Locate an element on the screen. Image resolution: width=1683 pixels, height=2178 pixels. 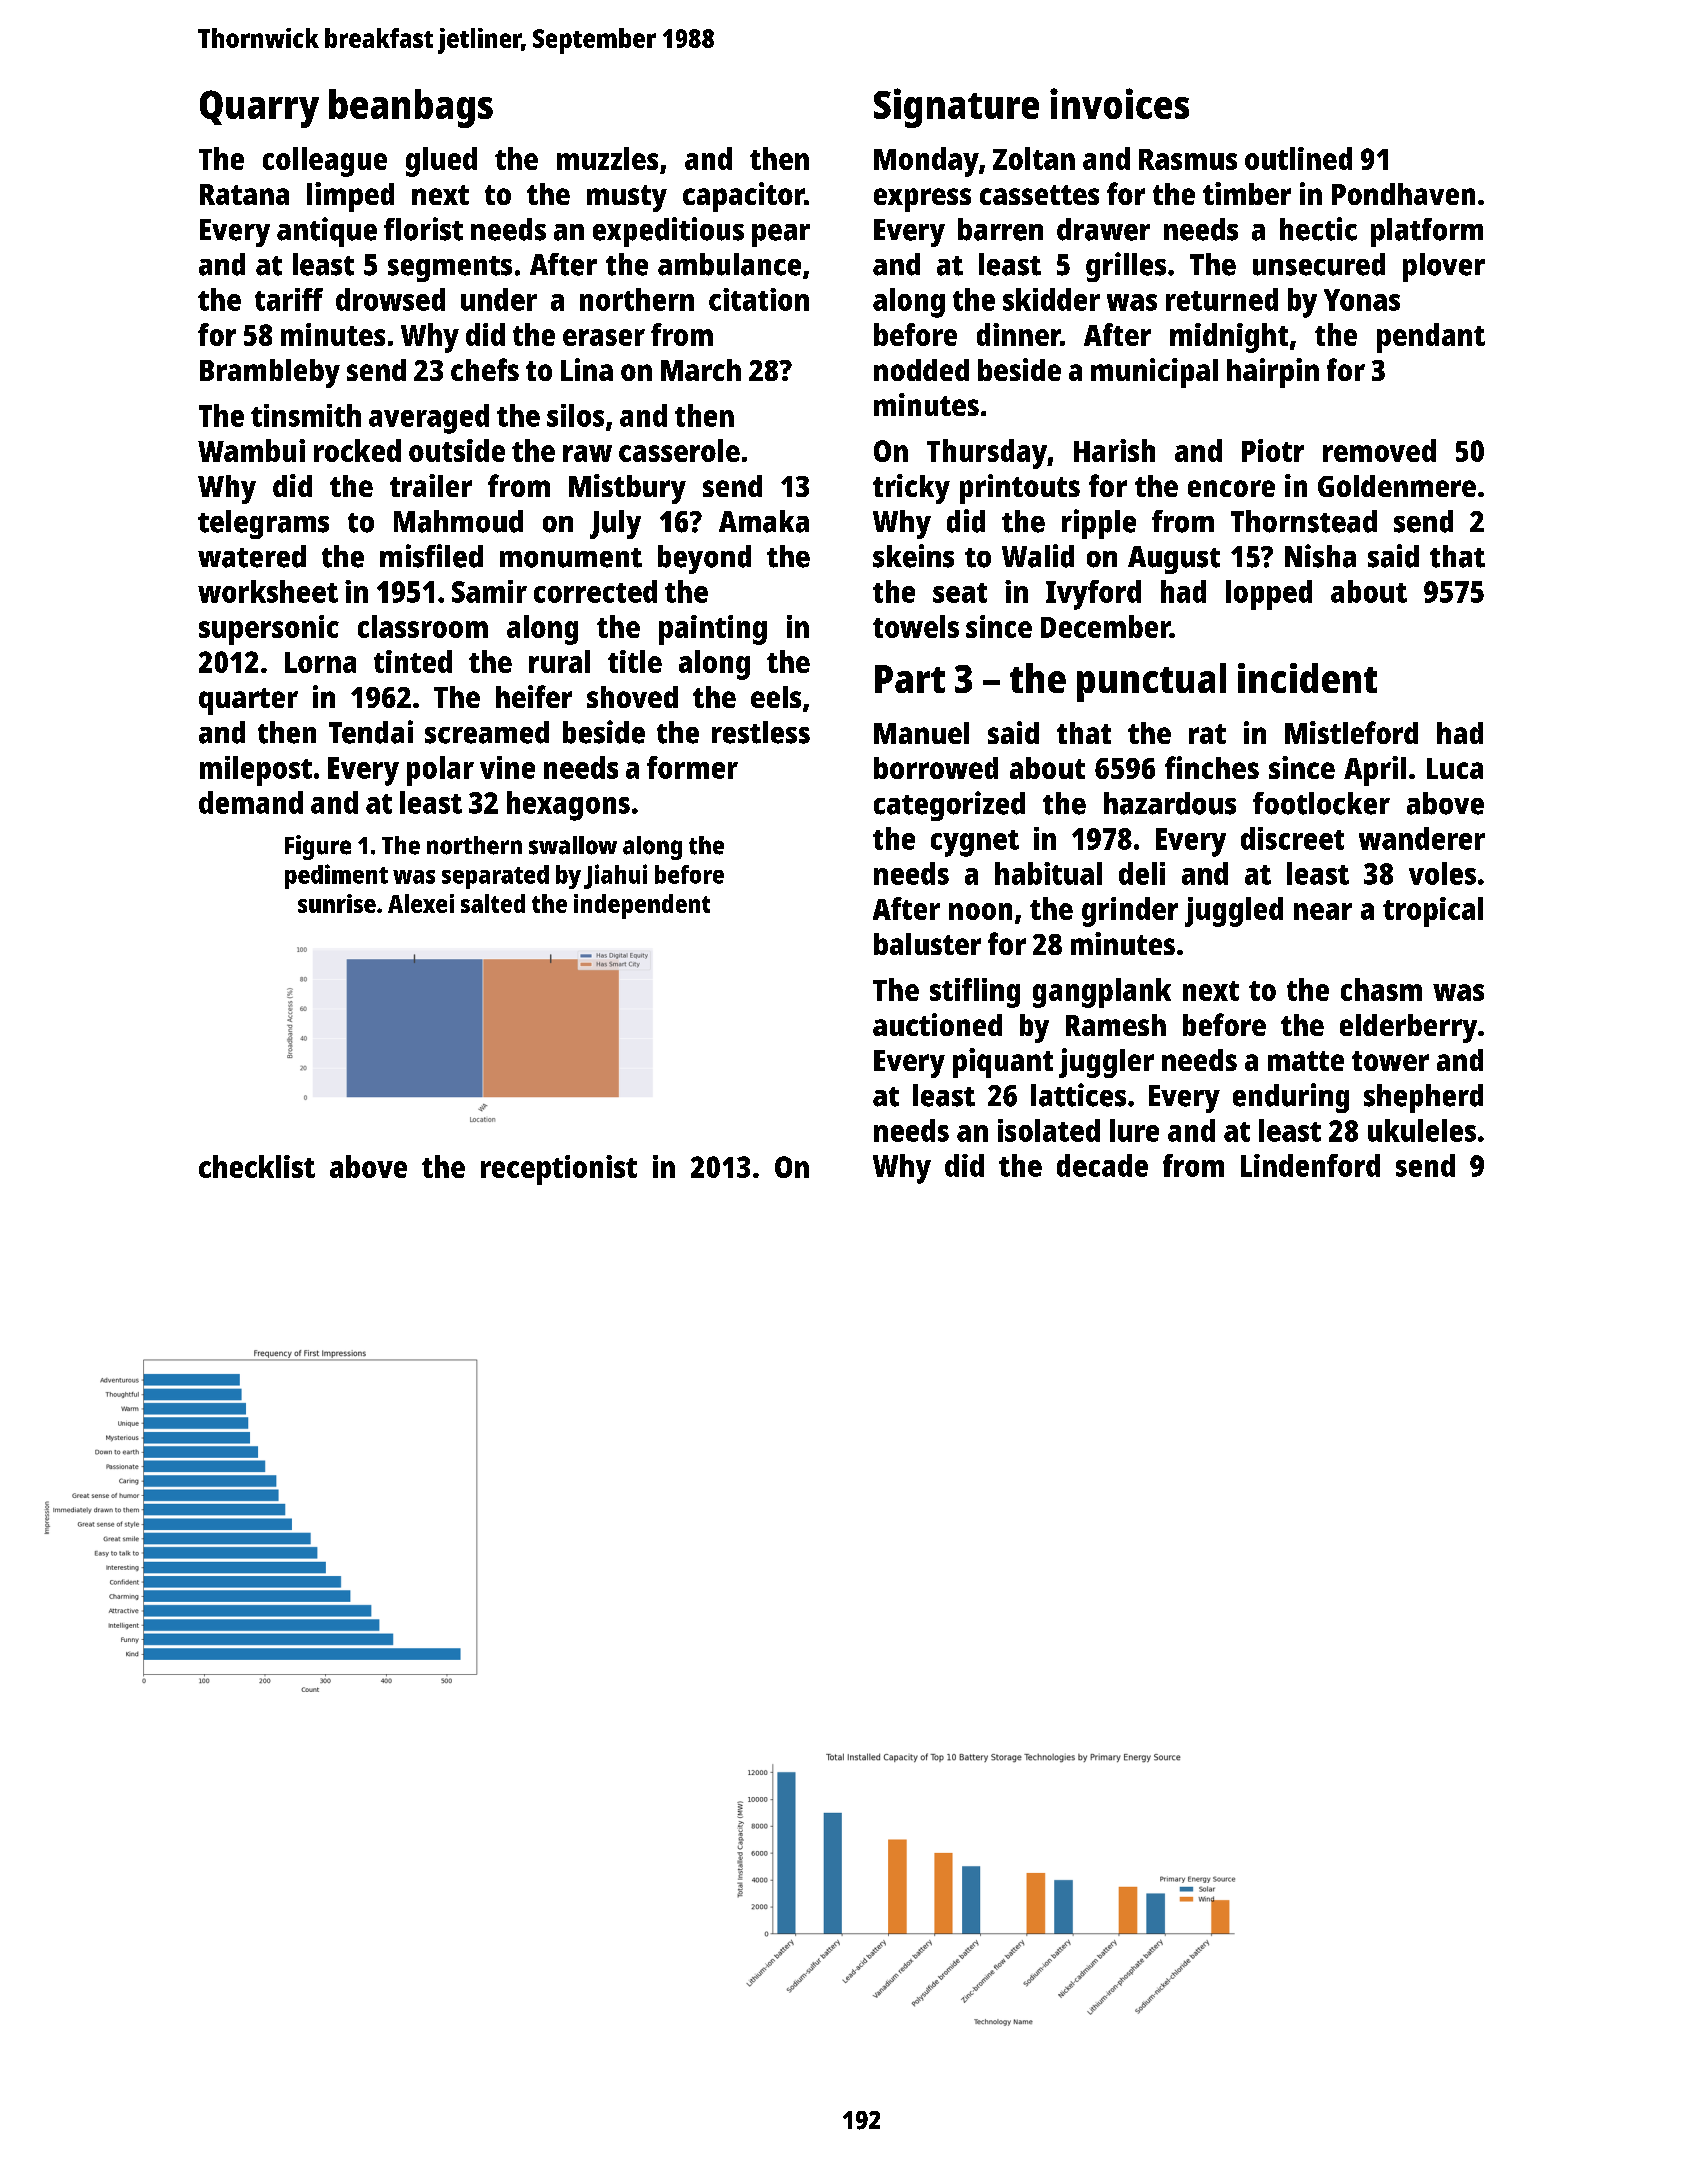
Signature is located at coordinates (956, 108).
